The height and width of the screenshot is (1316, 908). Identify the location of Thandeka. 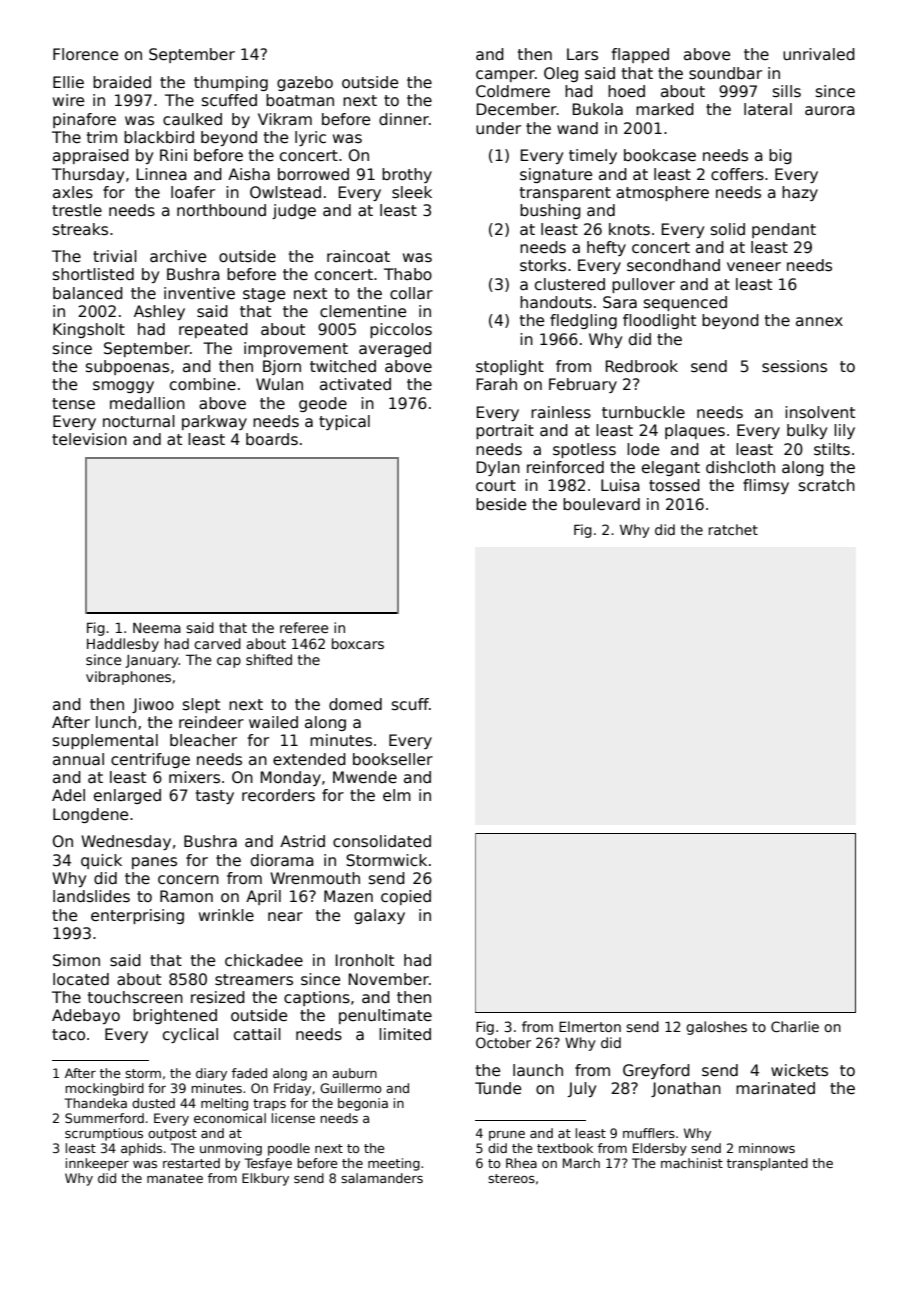
(96, 1103).
